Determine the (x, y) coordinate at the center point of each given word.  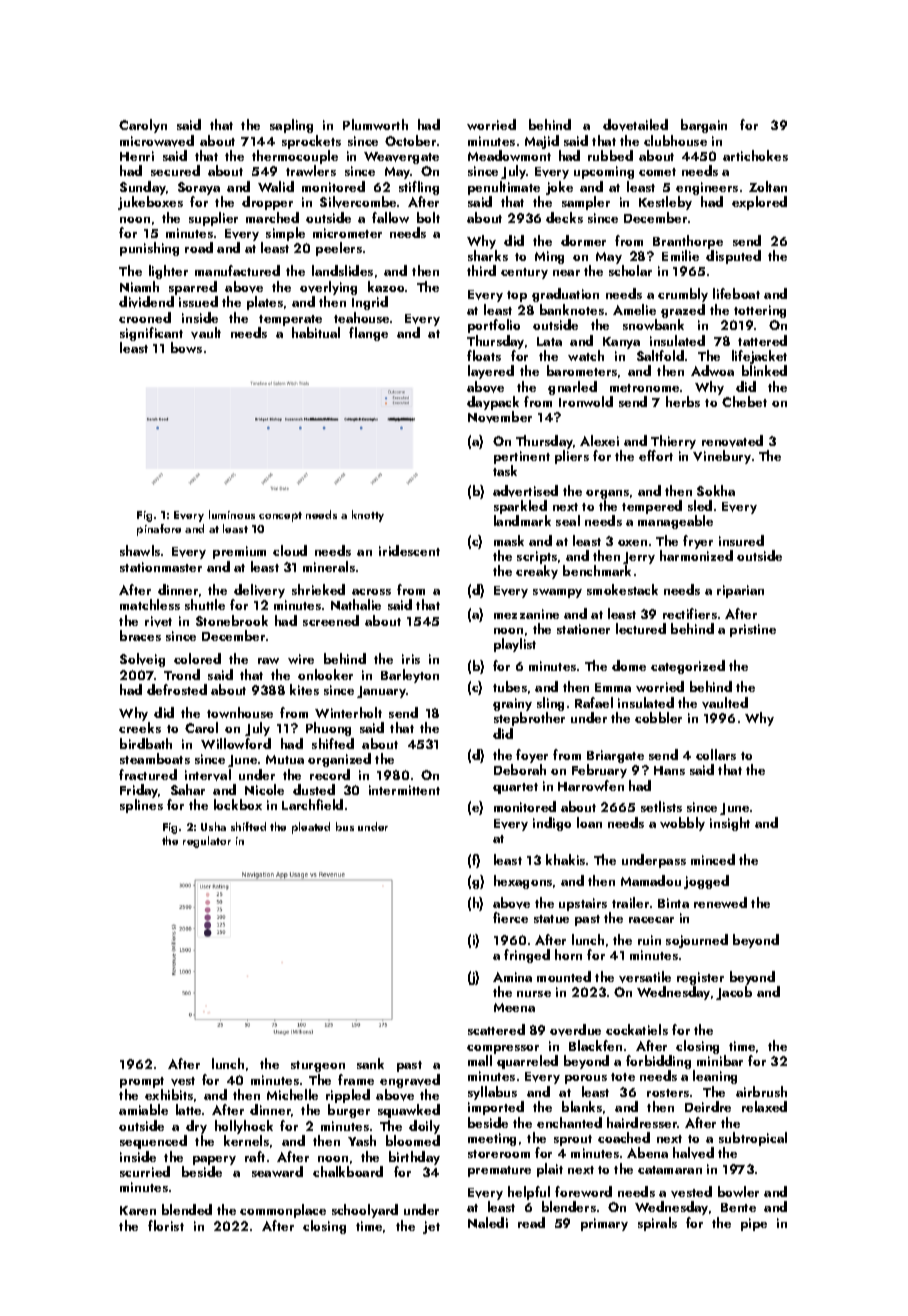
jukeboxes (150, 203)
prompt (142, 1082)
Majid (542, 142)
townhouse (240, 712)
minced (713, 859)
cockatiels (637, 1029)
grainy (512, 704)
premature (499, 1171)
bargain (704, 126)
